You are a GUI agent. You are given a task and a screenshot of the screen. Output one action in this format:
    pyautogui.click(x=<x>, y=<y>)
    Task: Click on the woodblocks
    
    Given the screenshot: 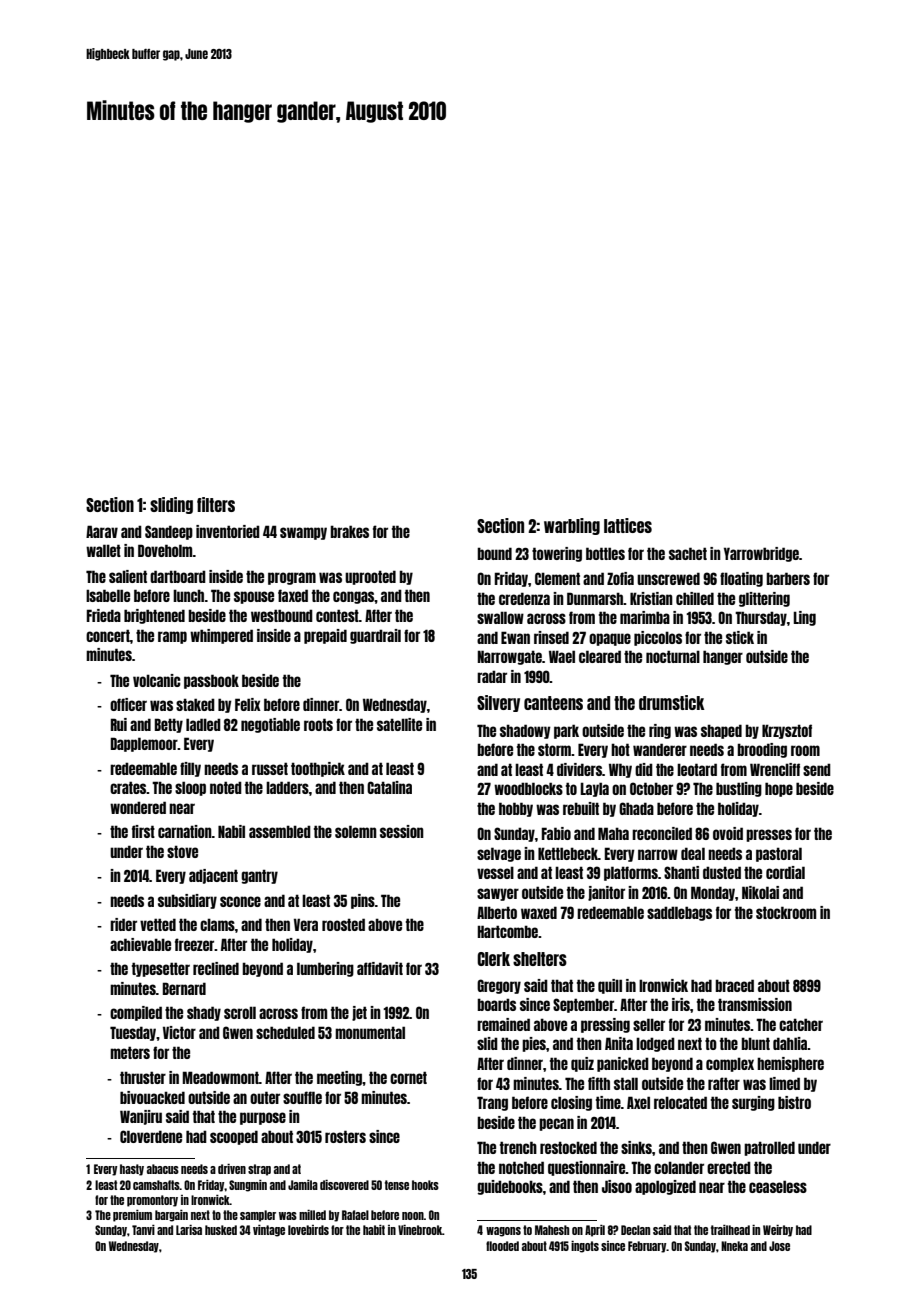 What is the action you would take?
    pyautogui.click(x=528, y=788)
